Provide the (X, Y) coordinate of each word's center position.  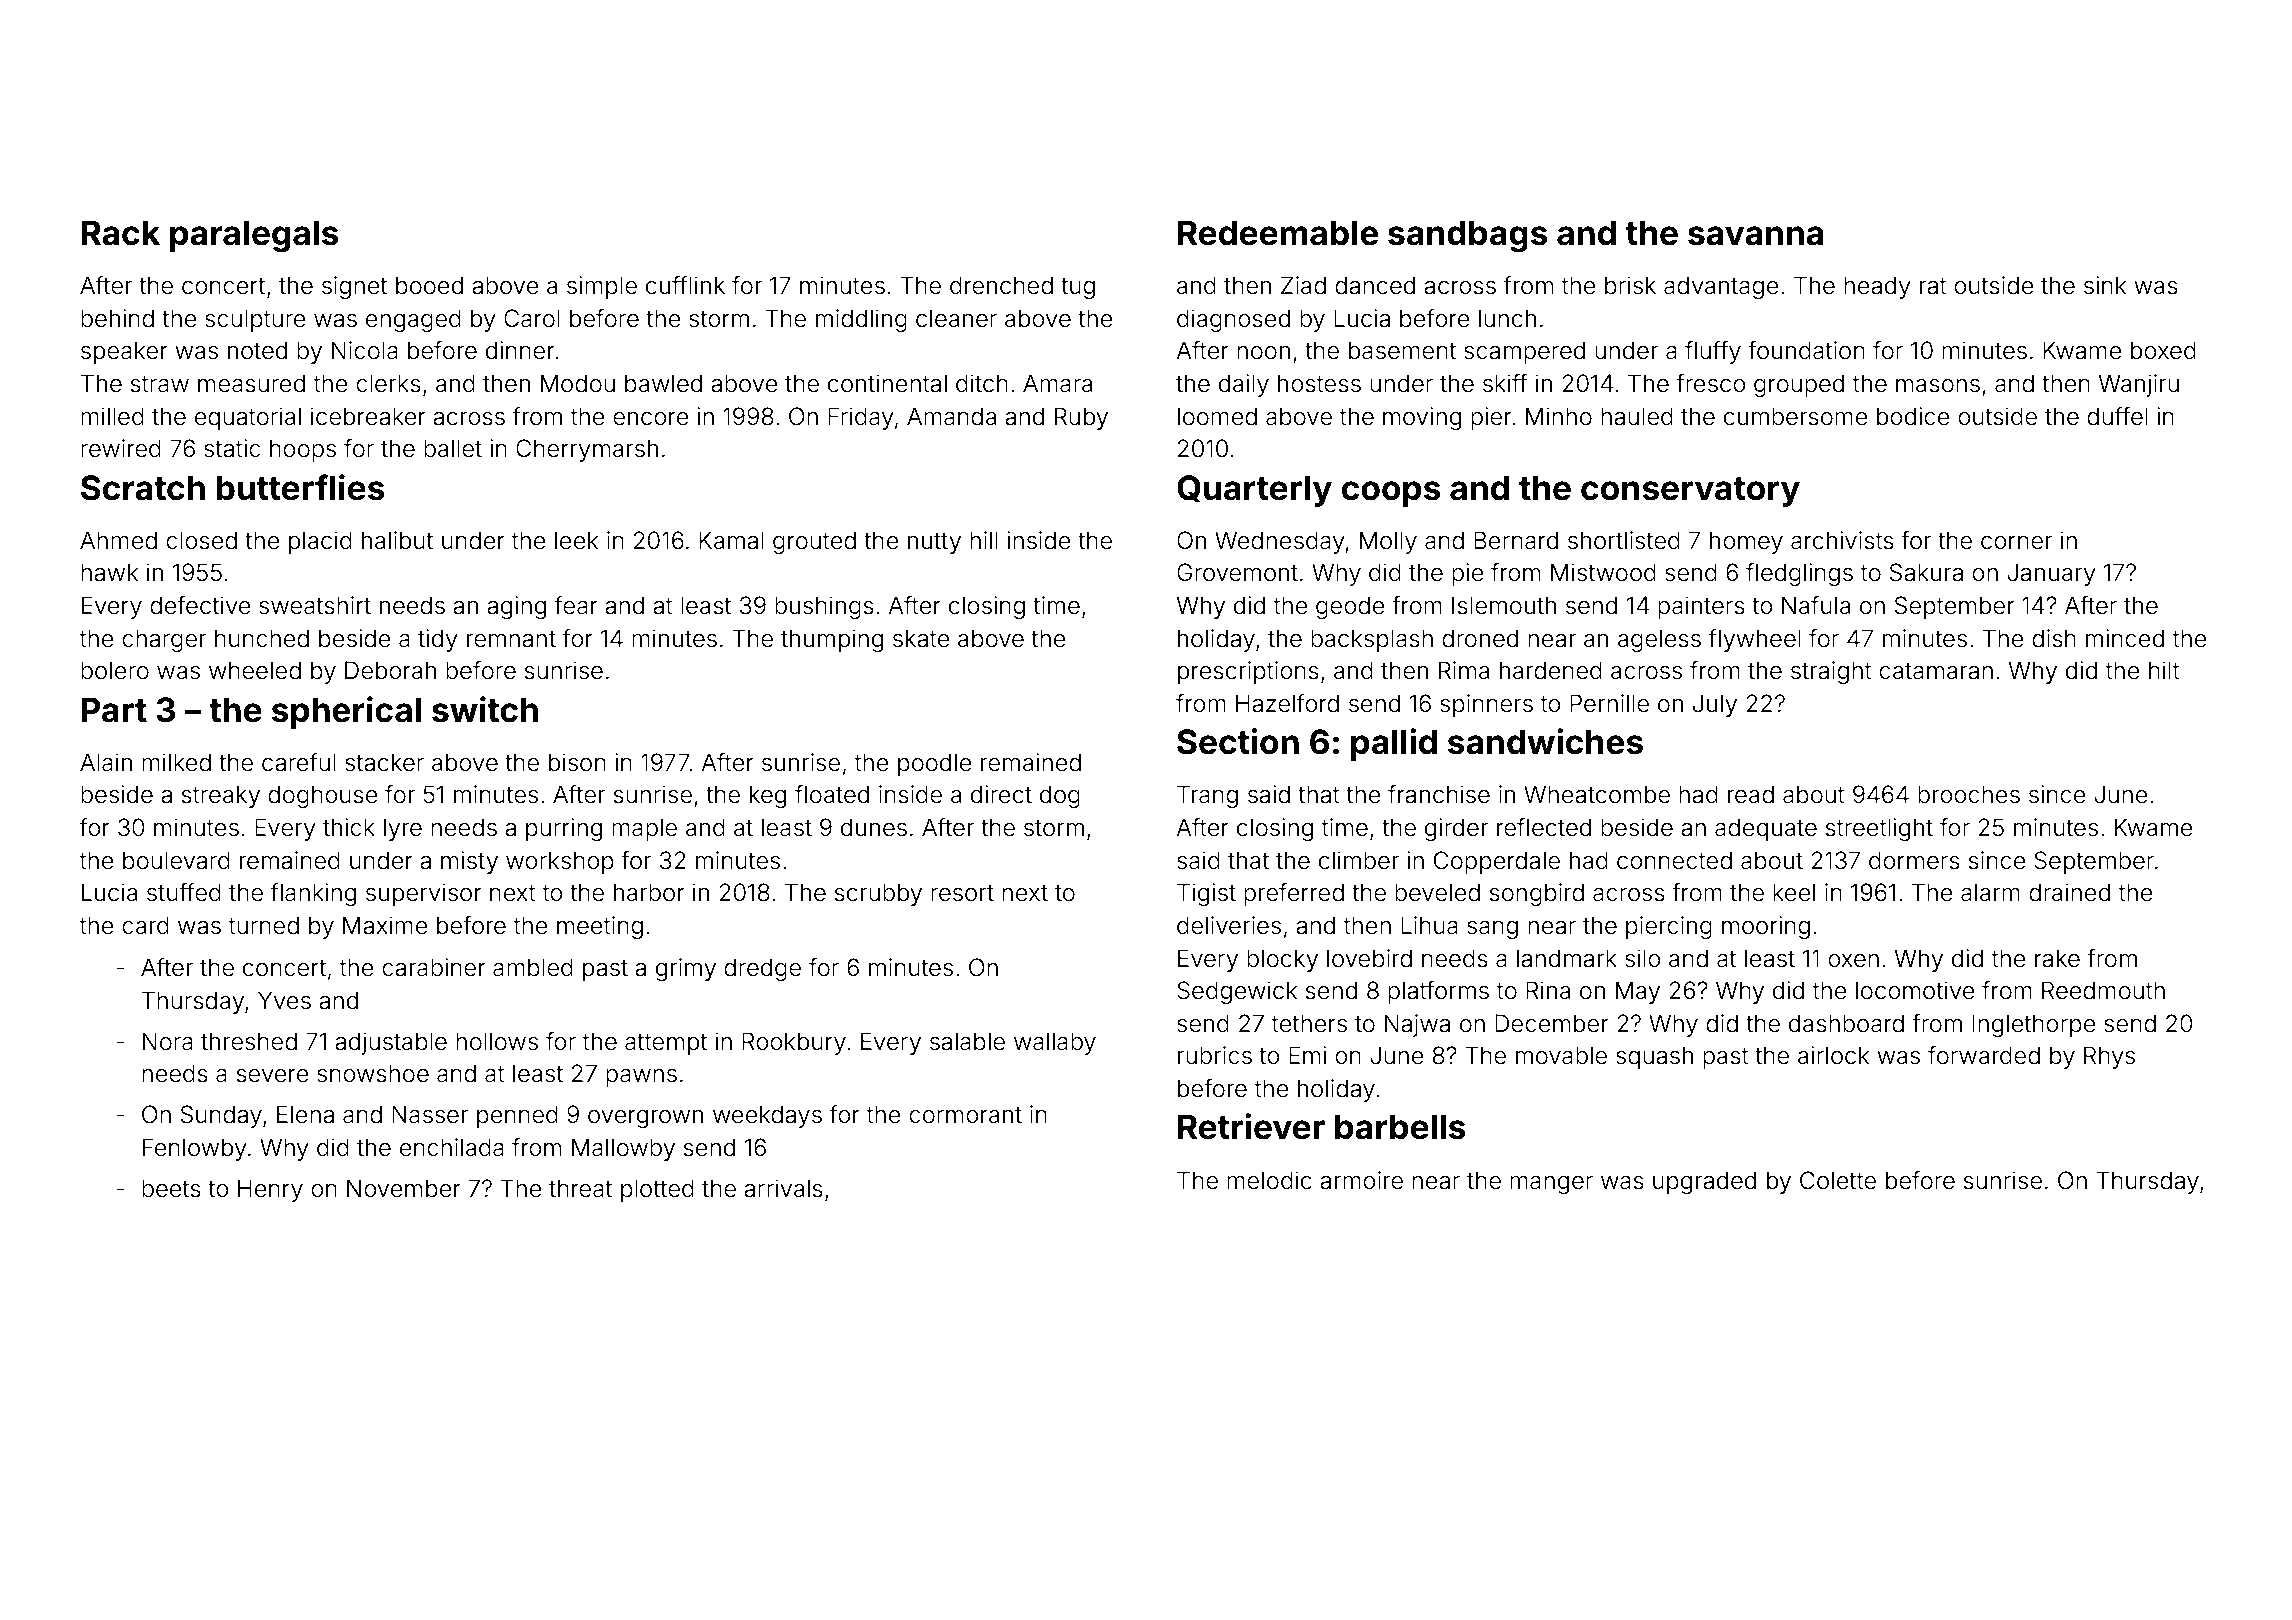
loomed (1217, 416)
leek (576, 540)
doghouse (323, 796)
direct (1001, 794)
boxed (2163, 350)
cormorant (965, 1115)
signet (354, 287)
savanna (1755, 236)
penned (517, 1116)
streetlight (1879, 829)
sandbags (1468, 236)
